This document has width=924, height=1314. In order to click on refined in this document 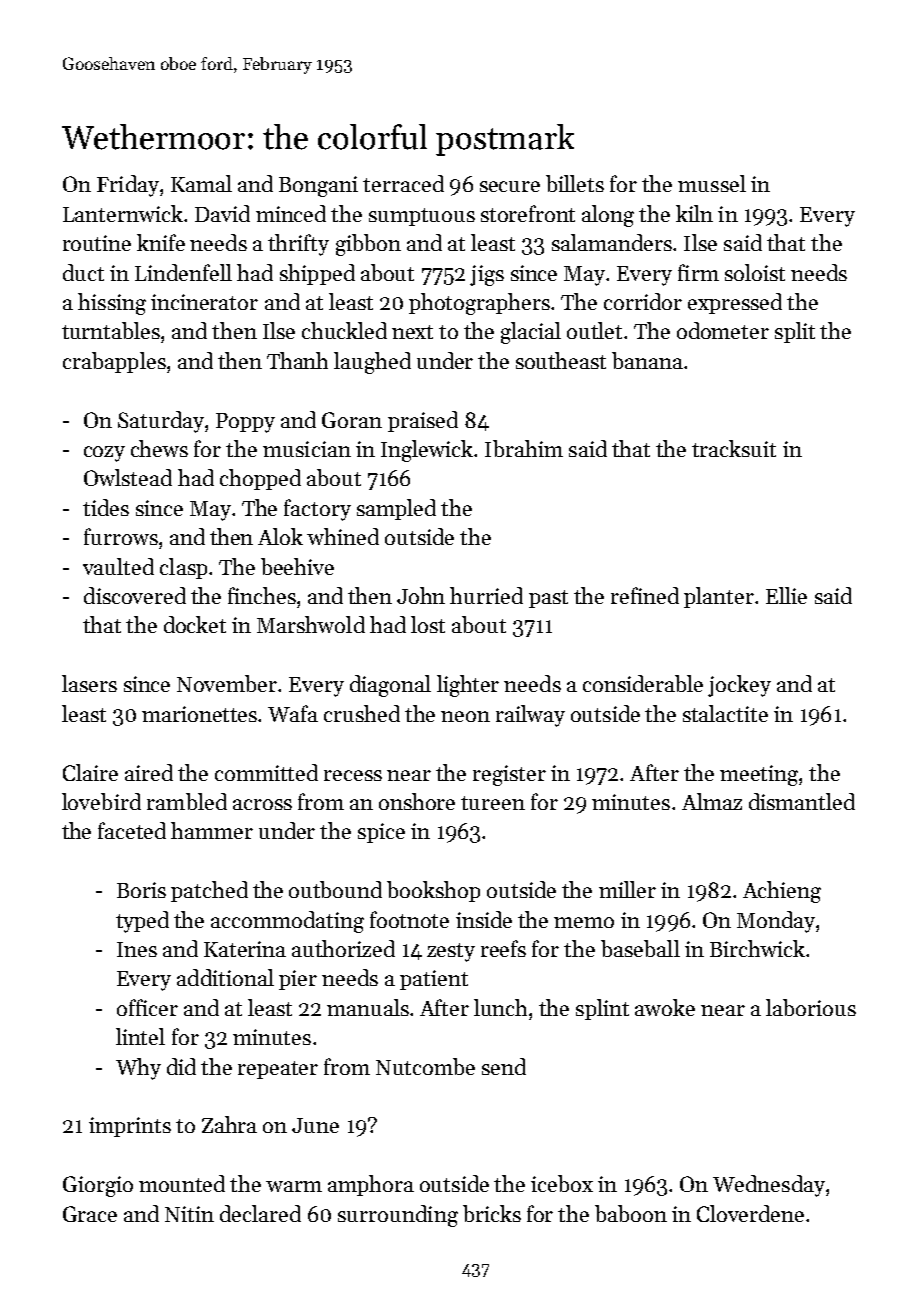, I will do `click(645, 595)`.
